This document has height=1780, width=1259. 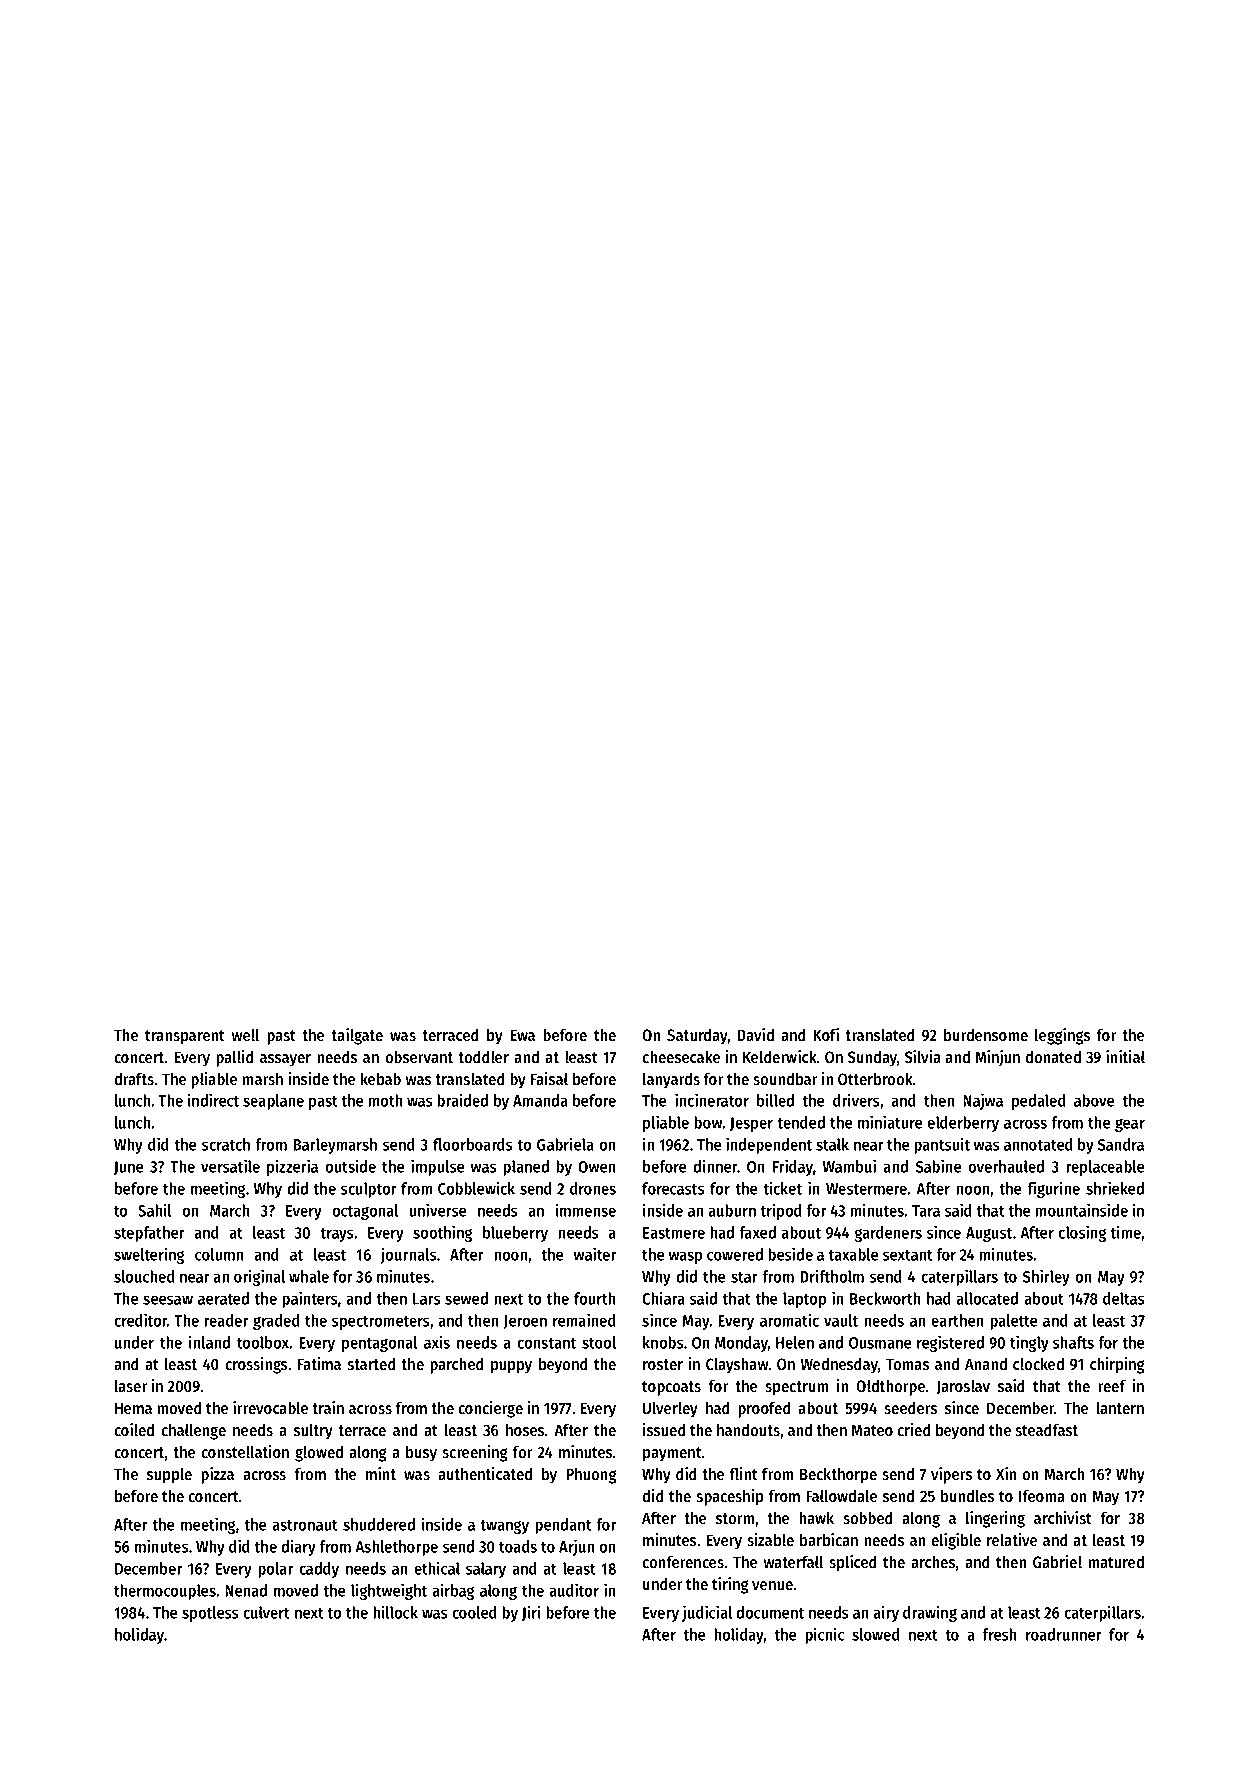 What do you see at coordinates (490, 1409) in the document?
I see `concierge` at bounding box center [490, 1409].
